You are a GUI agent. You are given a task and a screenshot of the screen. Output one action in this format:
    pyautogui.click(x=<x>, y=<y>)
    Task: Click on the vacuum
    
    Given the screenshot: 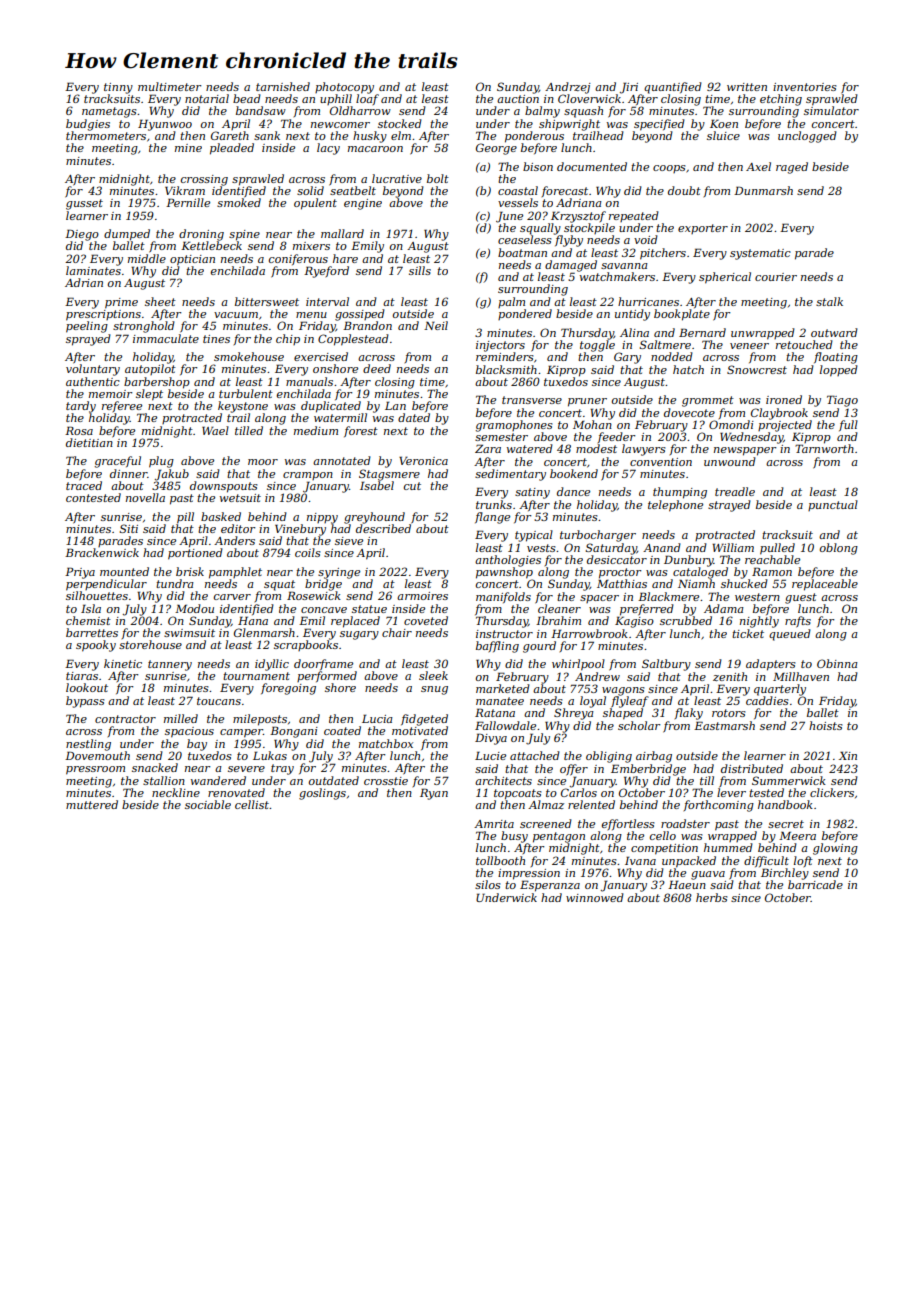 What is the action you would take?
    pyautogui.click(x=236, y=315)
